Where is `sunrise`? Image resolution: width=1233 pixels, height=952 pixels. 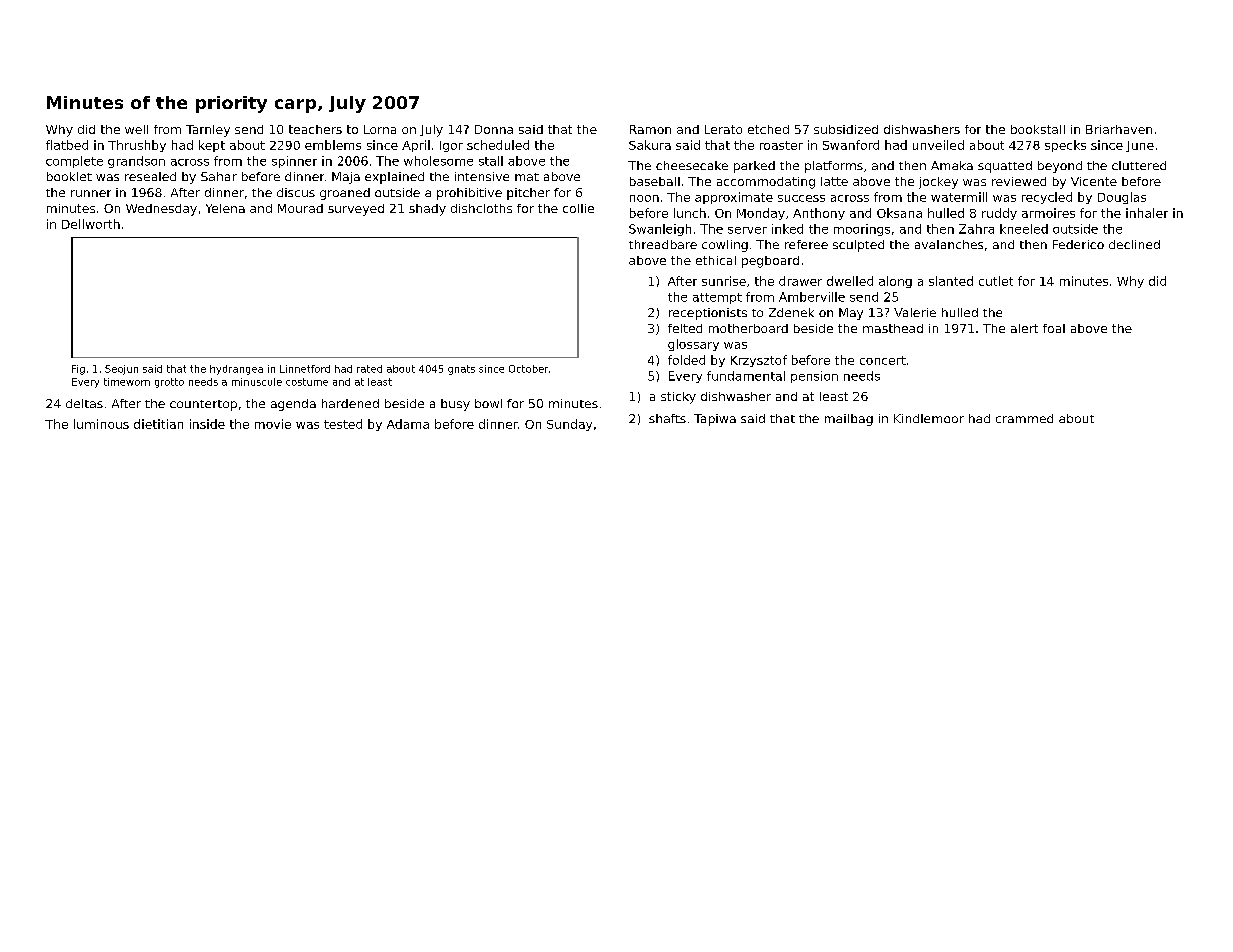 sunrise is located at coordinates (724, 281).
